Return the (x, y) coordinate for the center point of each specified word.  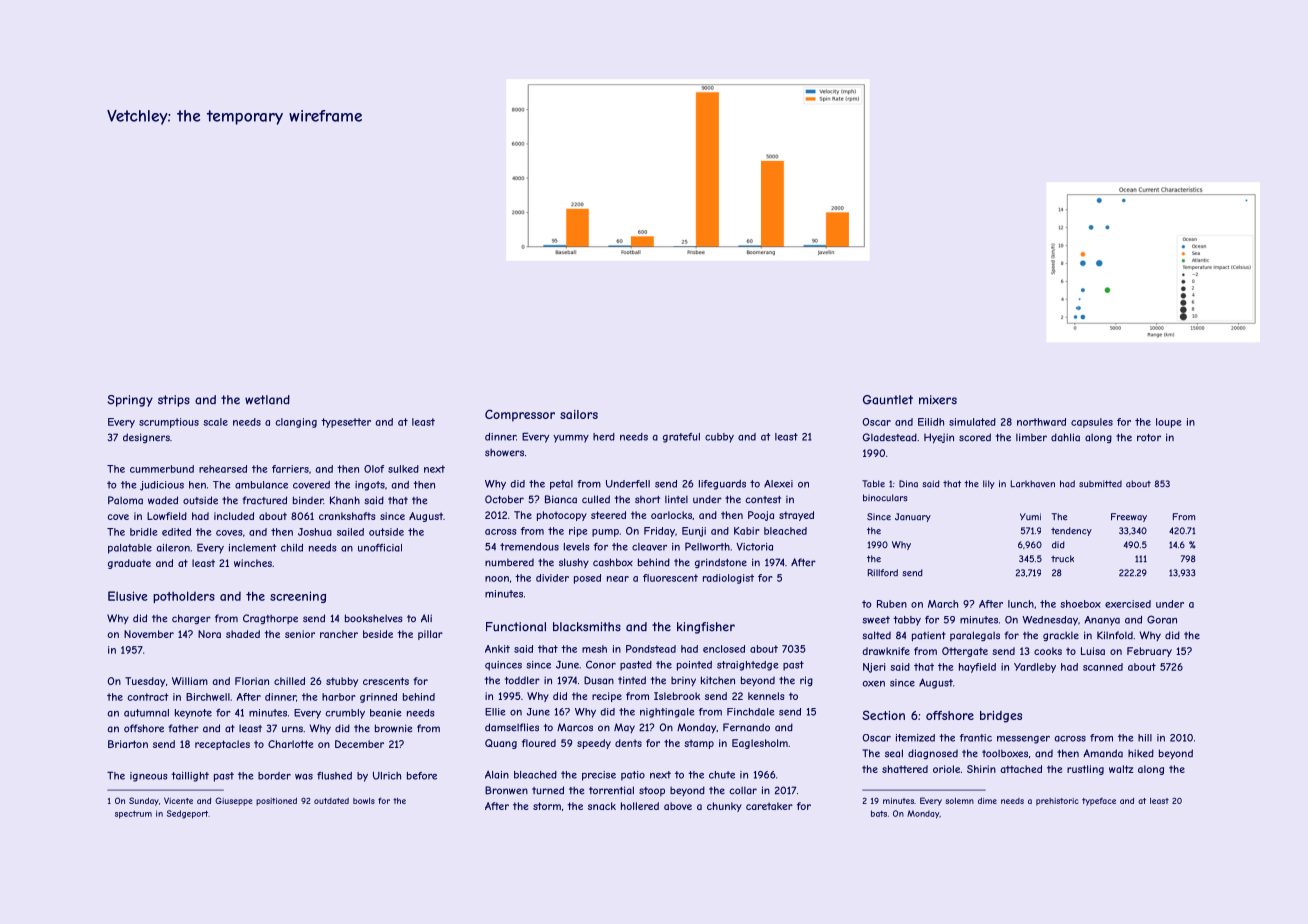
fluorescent (670, 578)
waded (163, 500)
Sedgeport (187, 814)
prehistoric (1057, 802)
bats (879, 813)
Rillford (883, 573)
